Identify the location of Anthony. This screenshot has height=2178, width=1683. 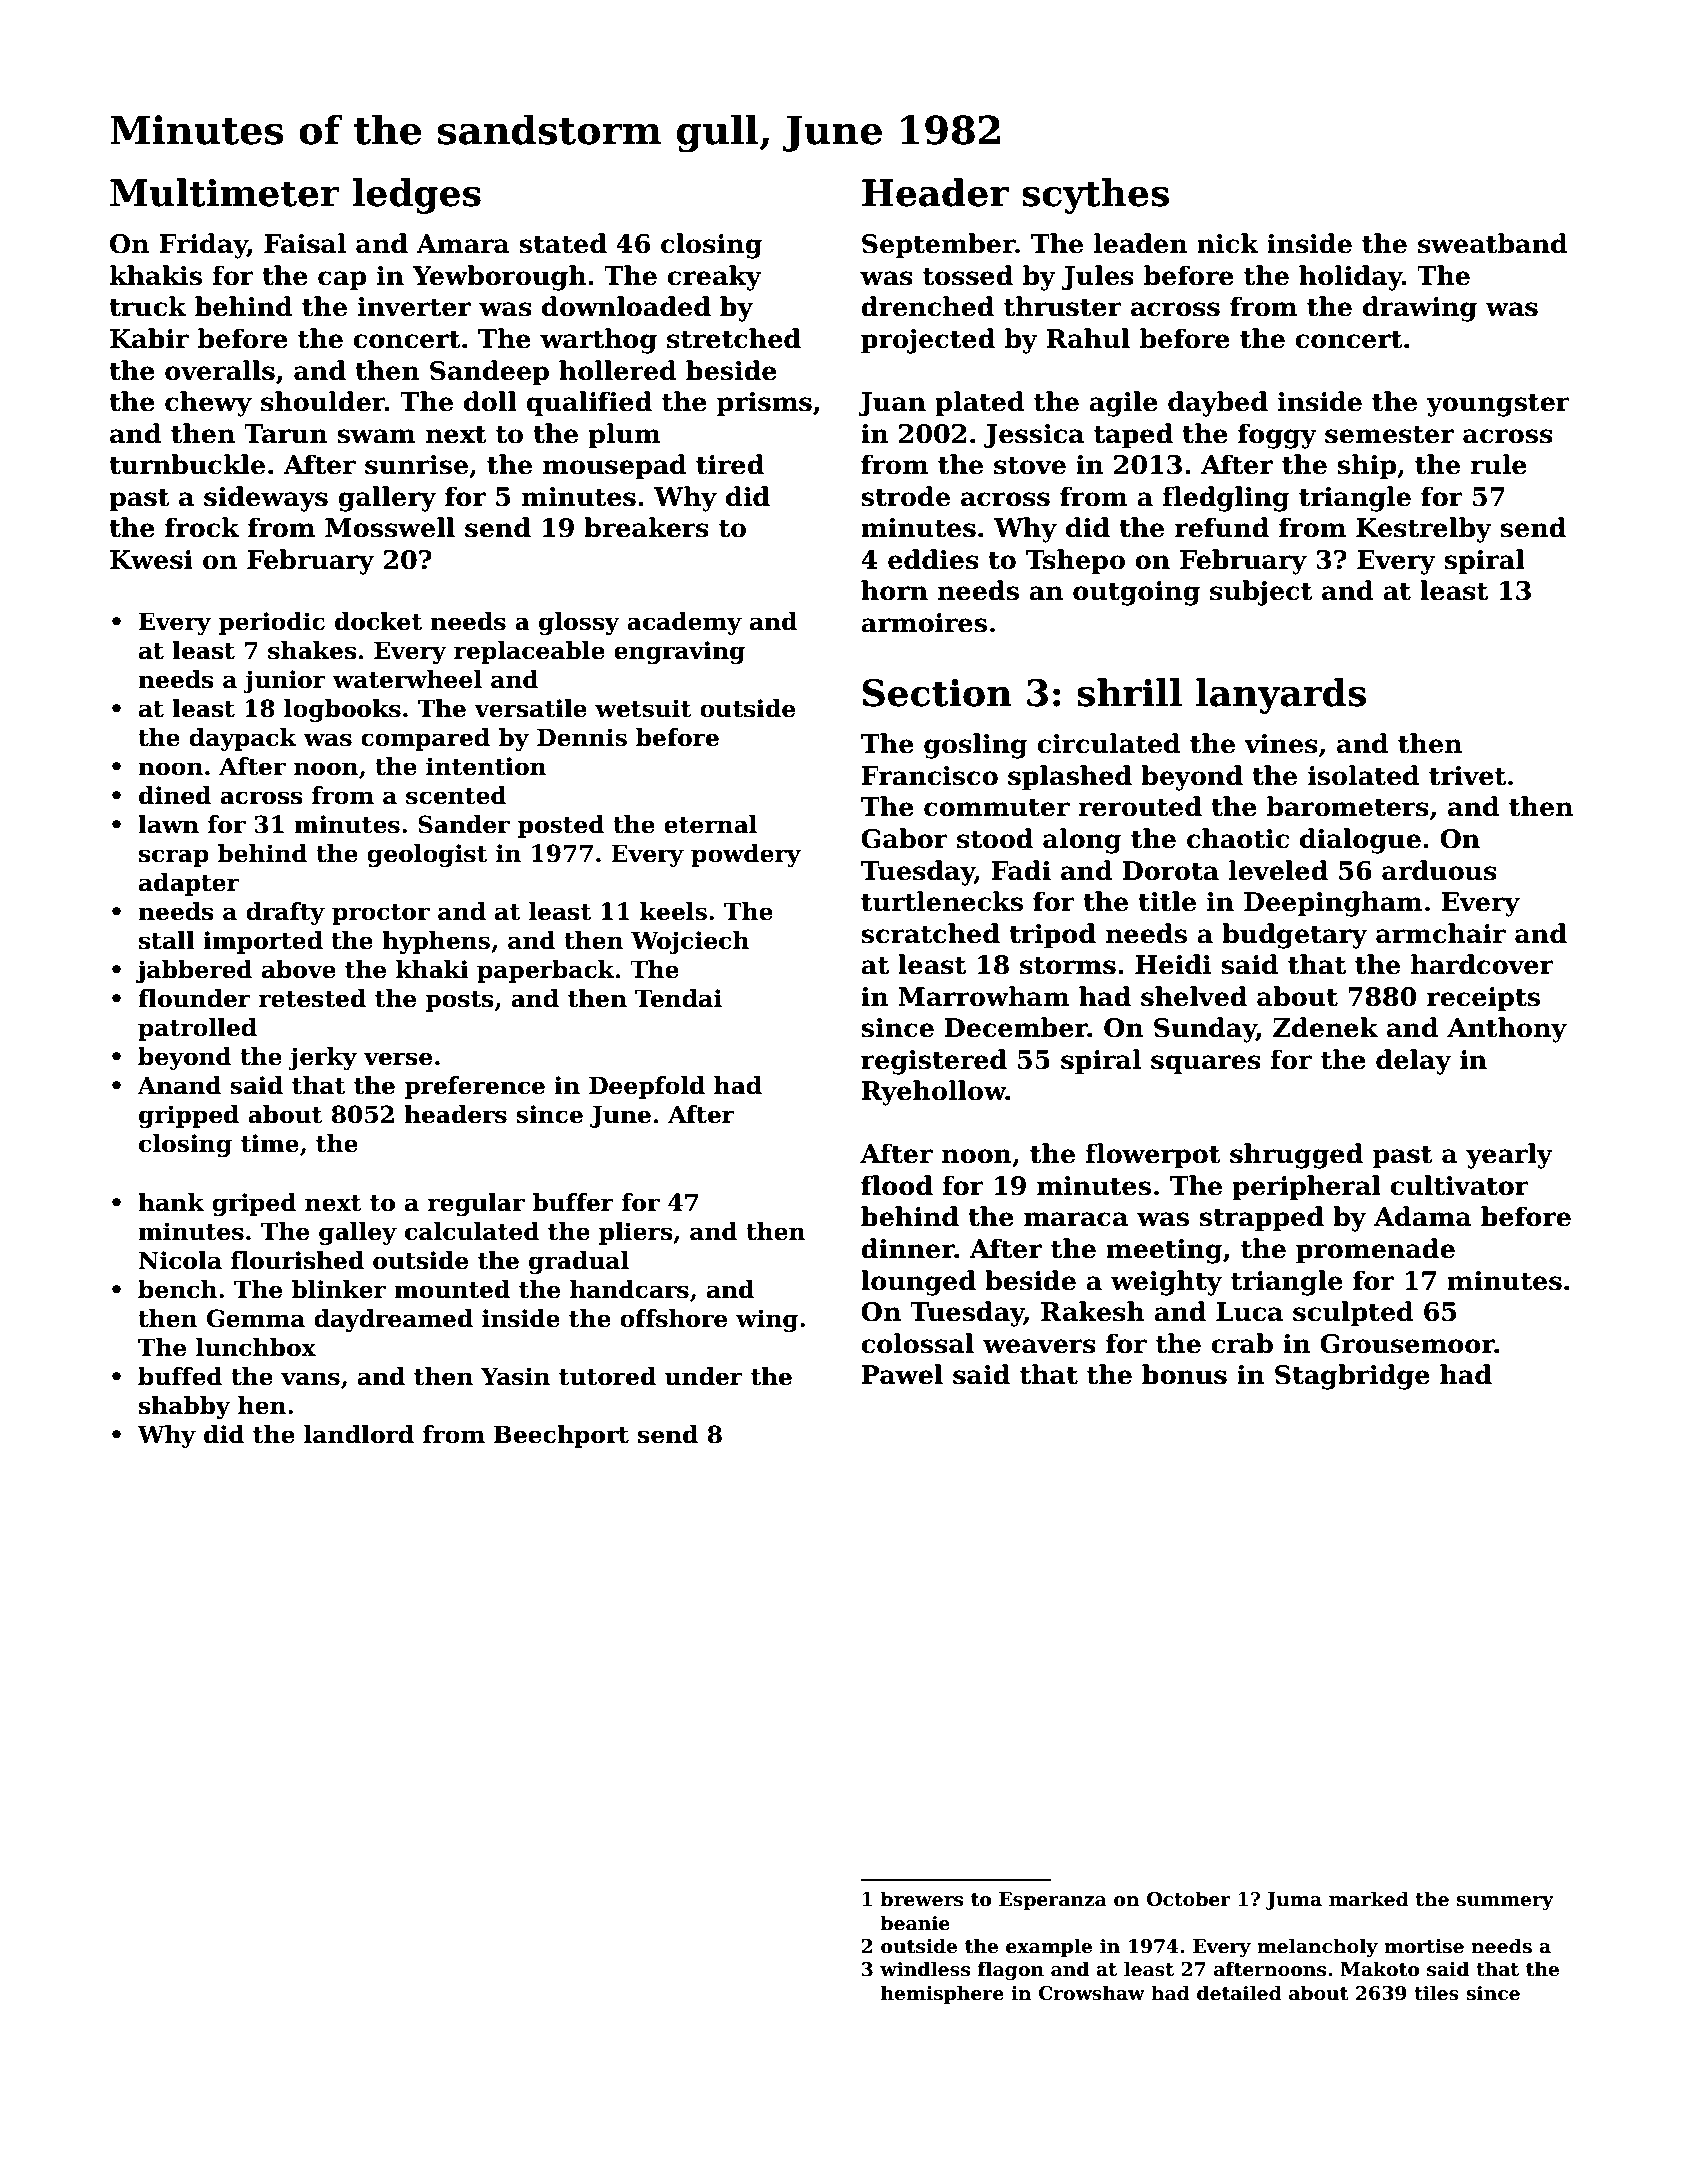
(1507, 1030).
